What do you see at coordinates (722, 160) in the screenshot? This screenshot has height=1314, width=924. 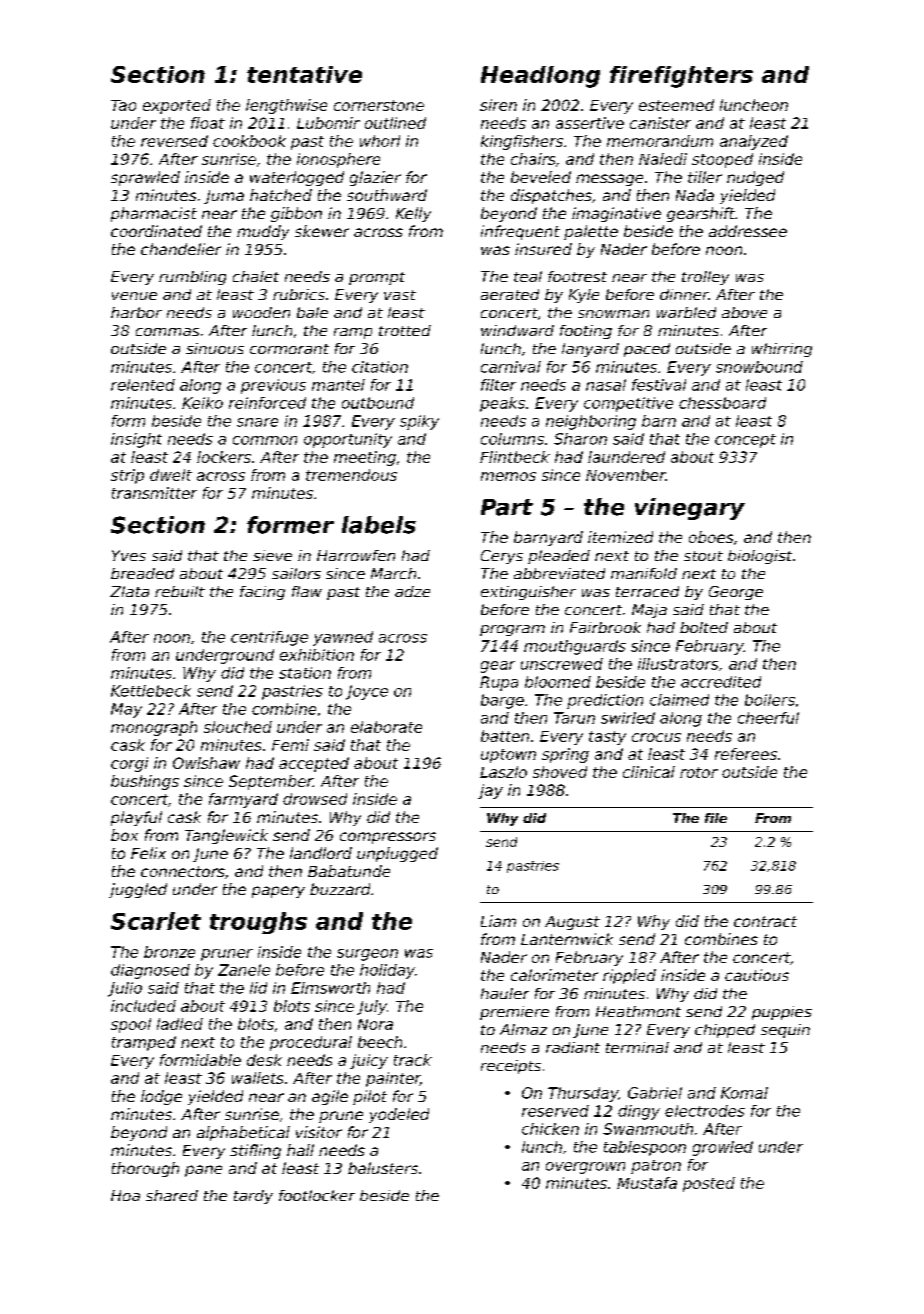 I see `stooped` at bounding box center [722, 160].
